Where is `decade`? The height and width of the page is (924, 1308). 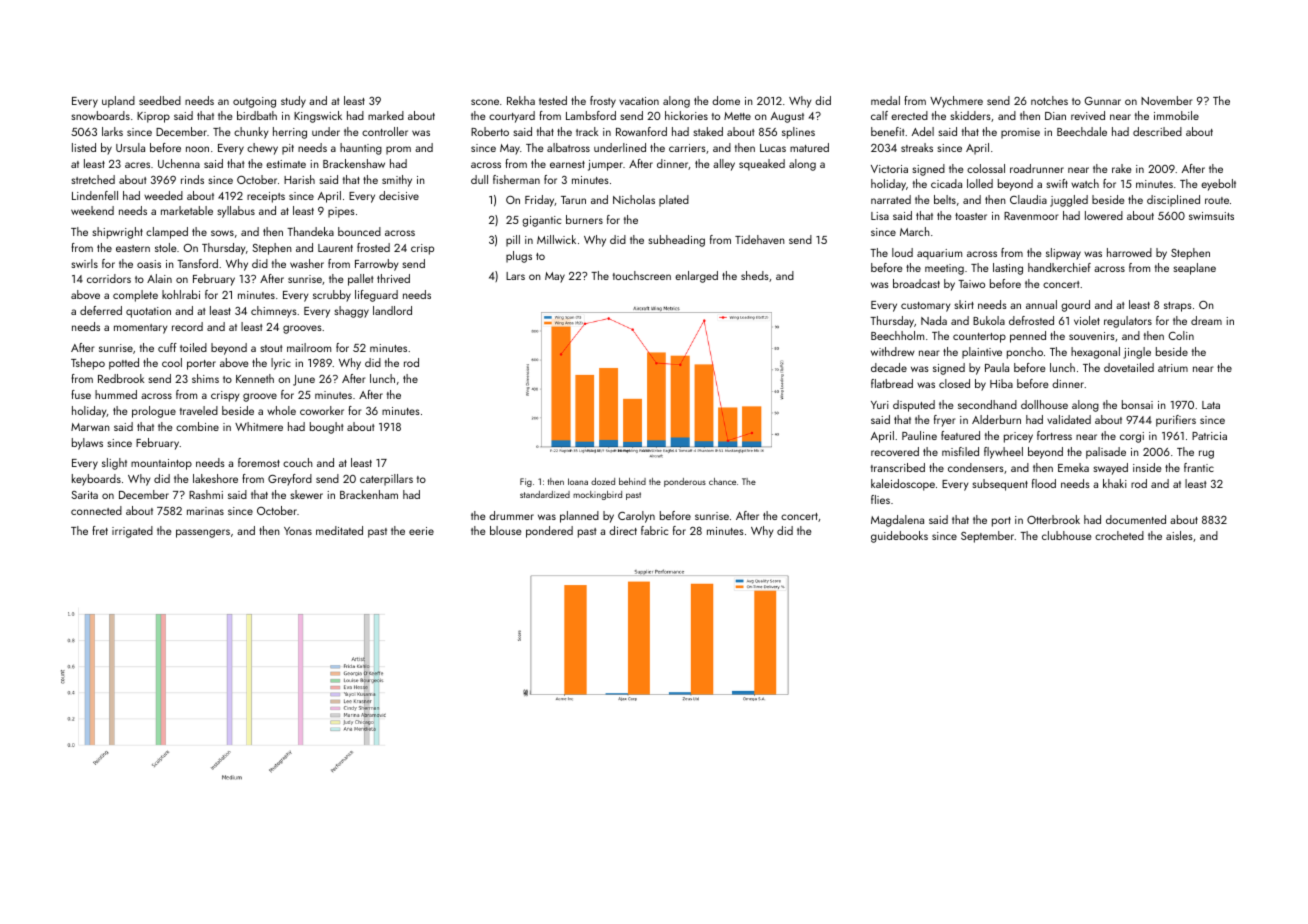 decade is located at coordinates (889, 367).
